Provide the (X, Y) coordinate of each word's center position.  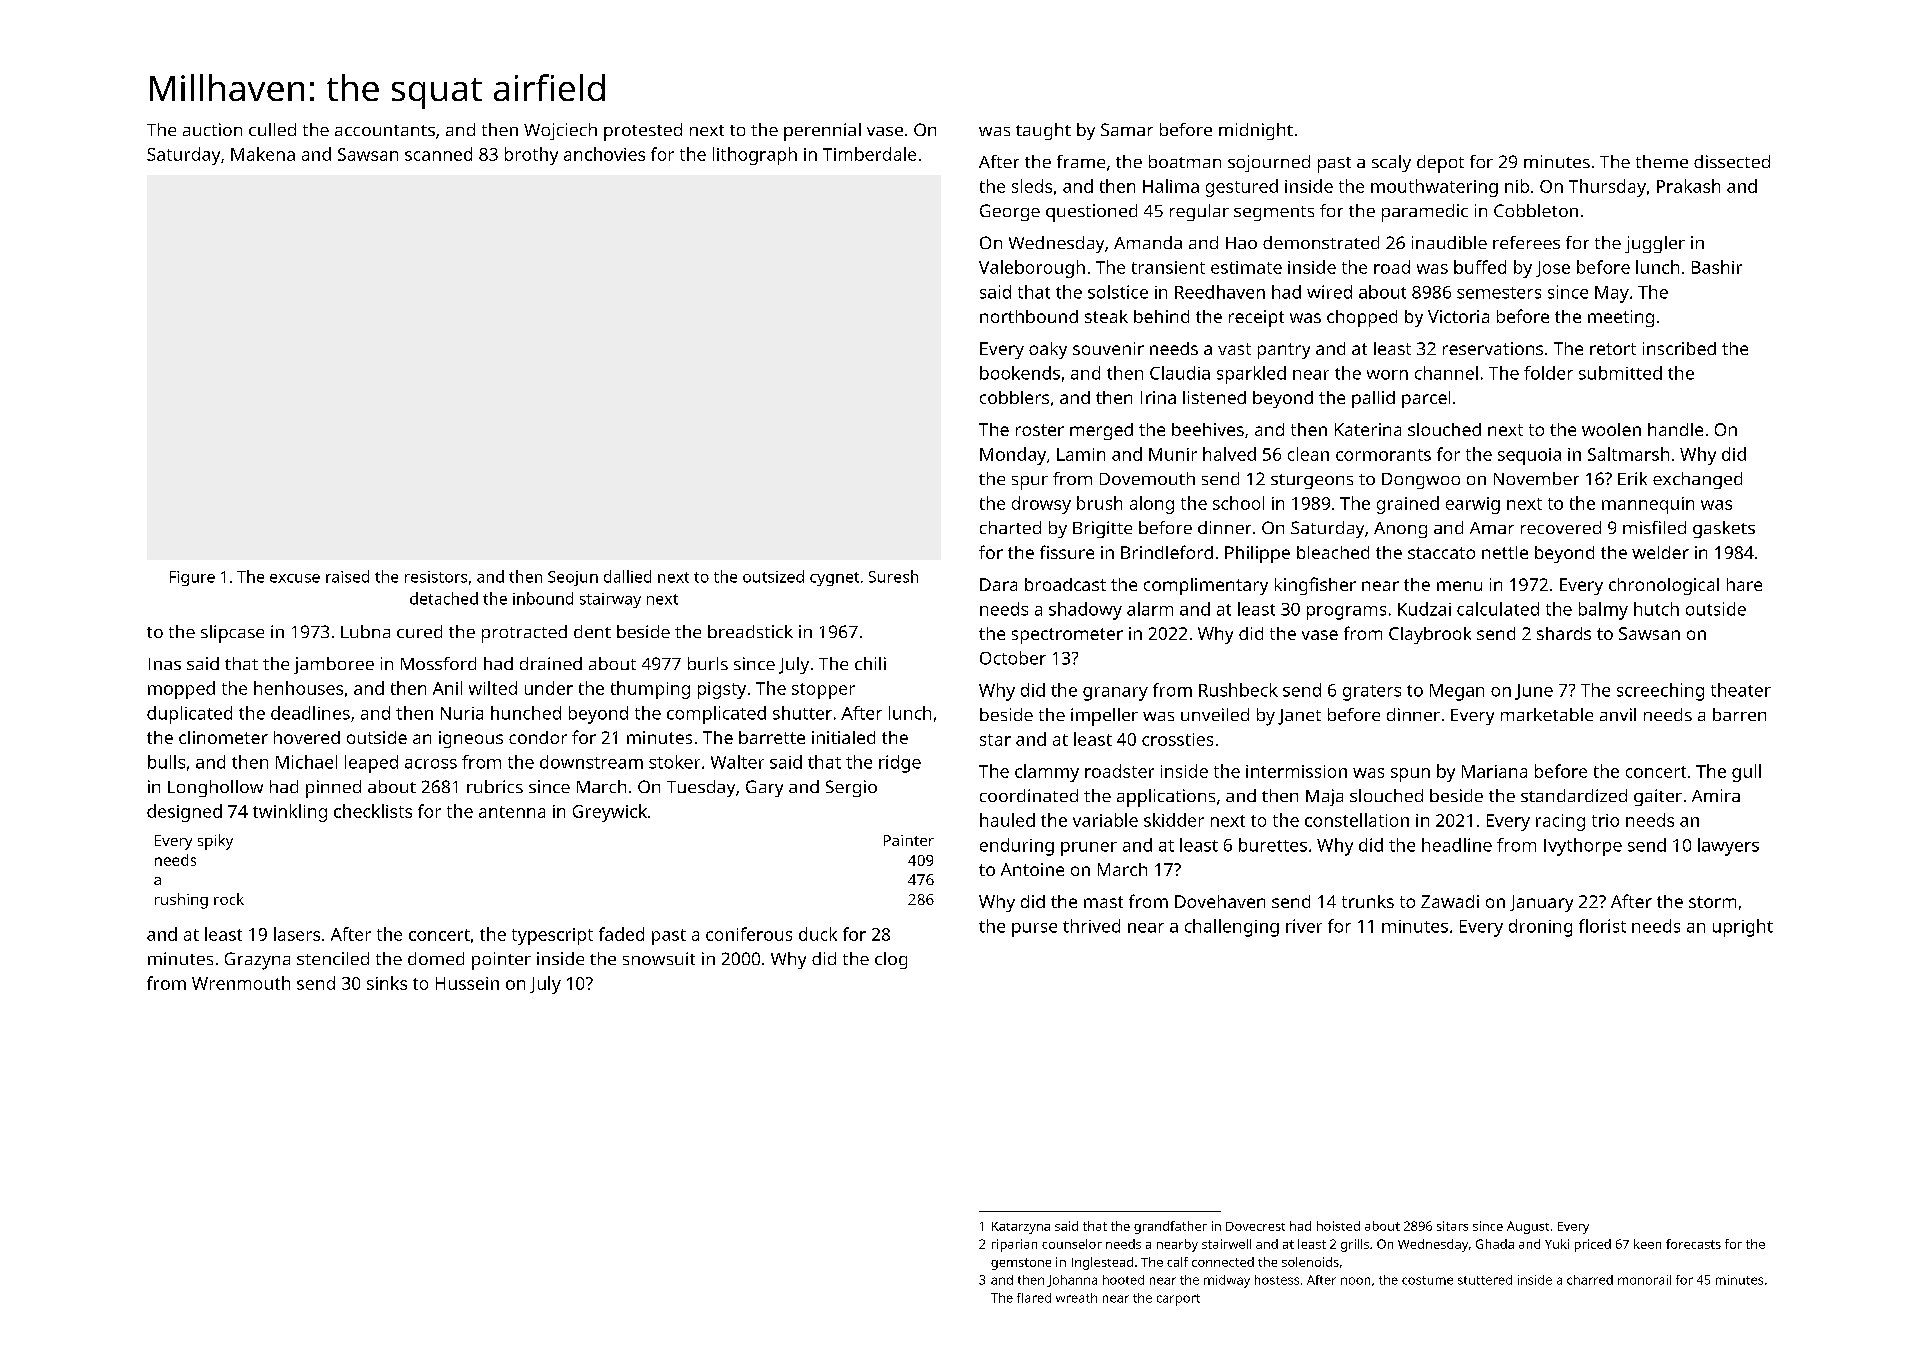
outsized (773, 576)
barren (1739, 714)
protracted (524, 634)
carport (1178, 1300)
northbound (1029, 316)
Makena (263, 154)
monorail (1644, 1280)
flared (1034, 1298)
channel (1446, 373)
